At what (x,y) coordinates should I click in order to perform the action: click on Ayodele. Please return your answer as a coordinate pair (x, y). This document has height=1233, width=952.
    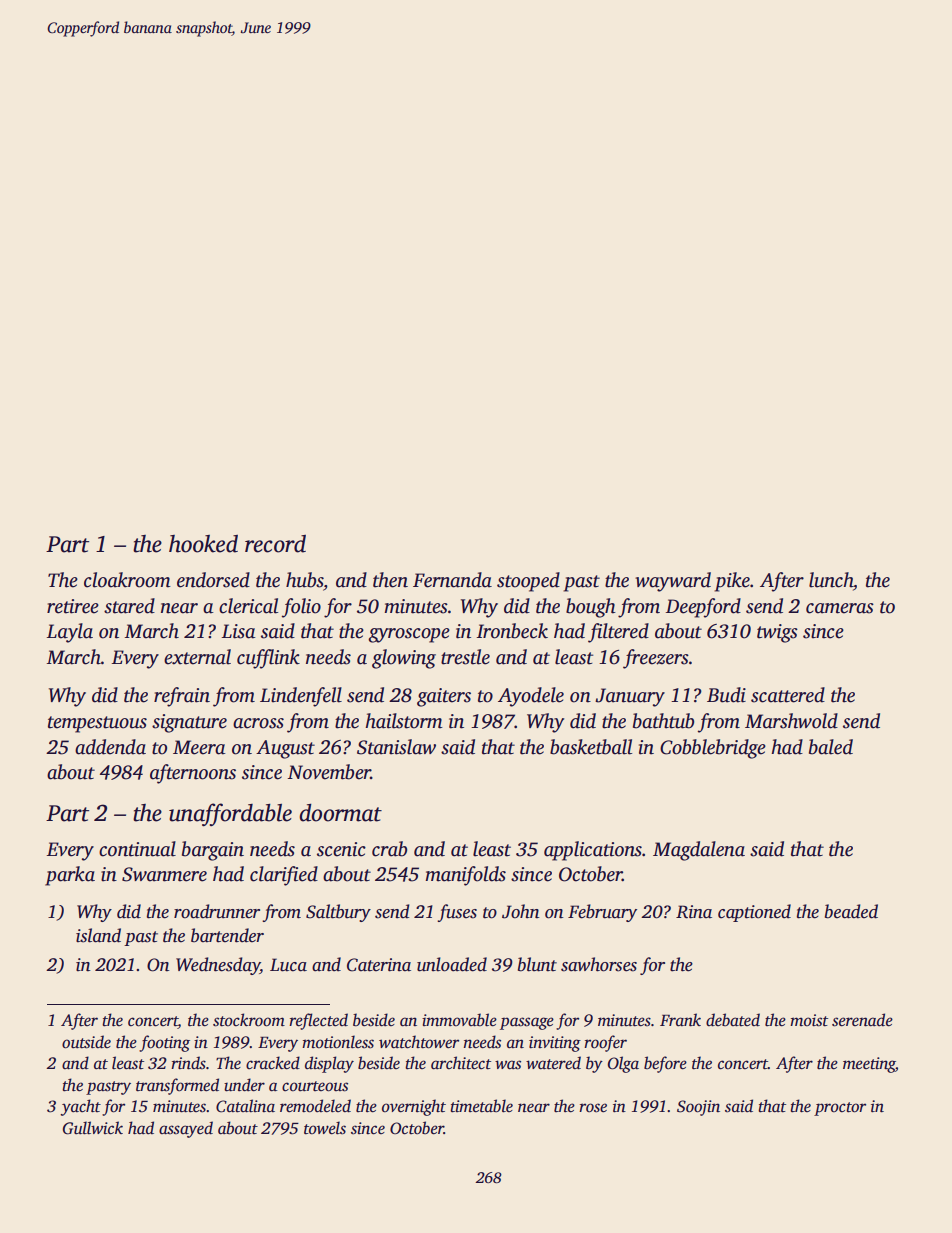
    Looking at the image, I should click on (531, 697).
